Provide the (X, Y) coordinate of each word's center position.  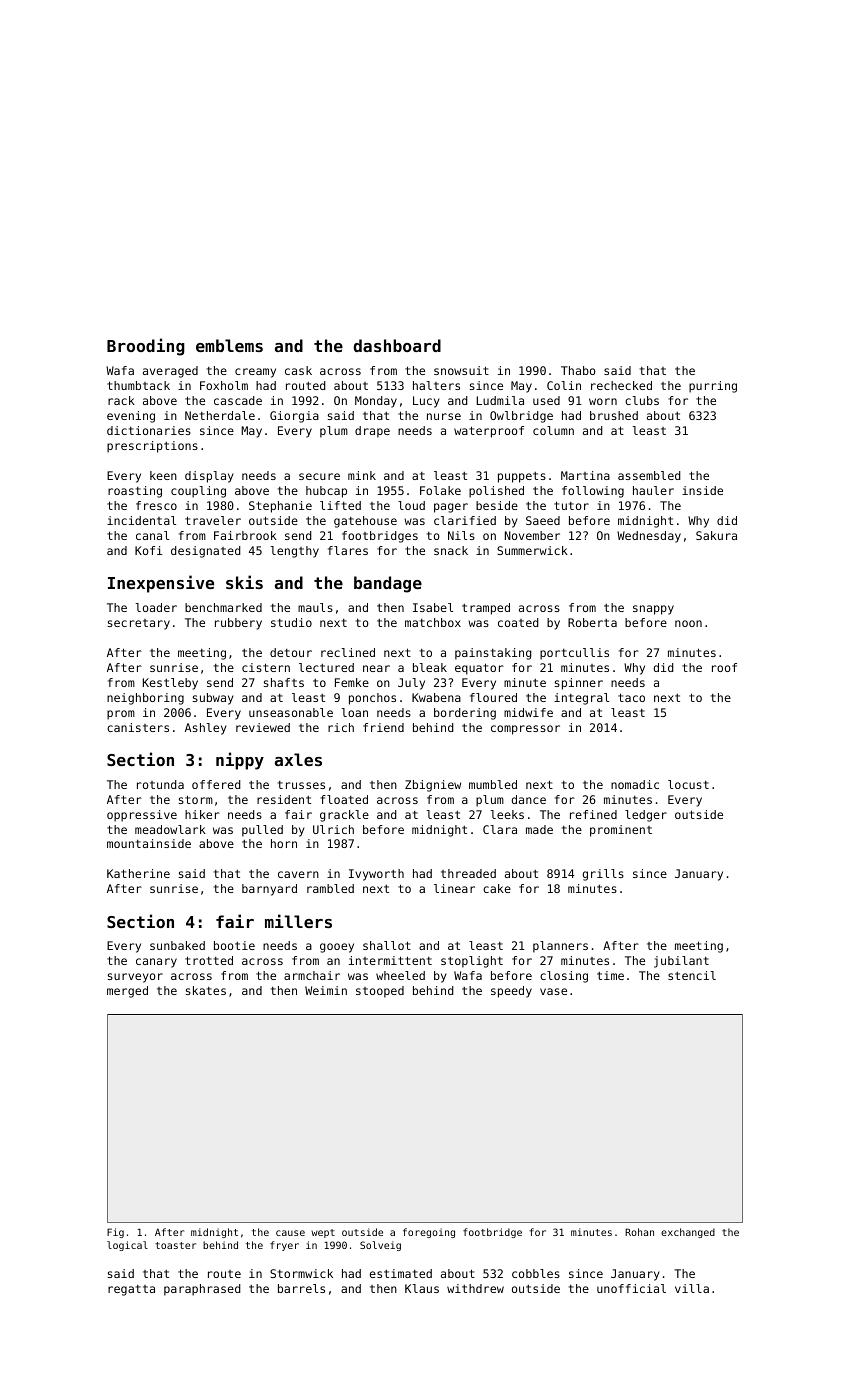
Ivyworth (376, 875)
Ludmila (500, 400)
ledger (646, 816)
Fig (115, 1233)
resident (284, 799)
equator (479, 669)
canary (156, 963)
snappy (653, 610)
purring (713, 387)
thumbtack (138, 385)
